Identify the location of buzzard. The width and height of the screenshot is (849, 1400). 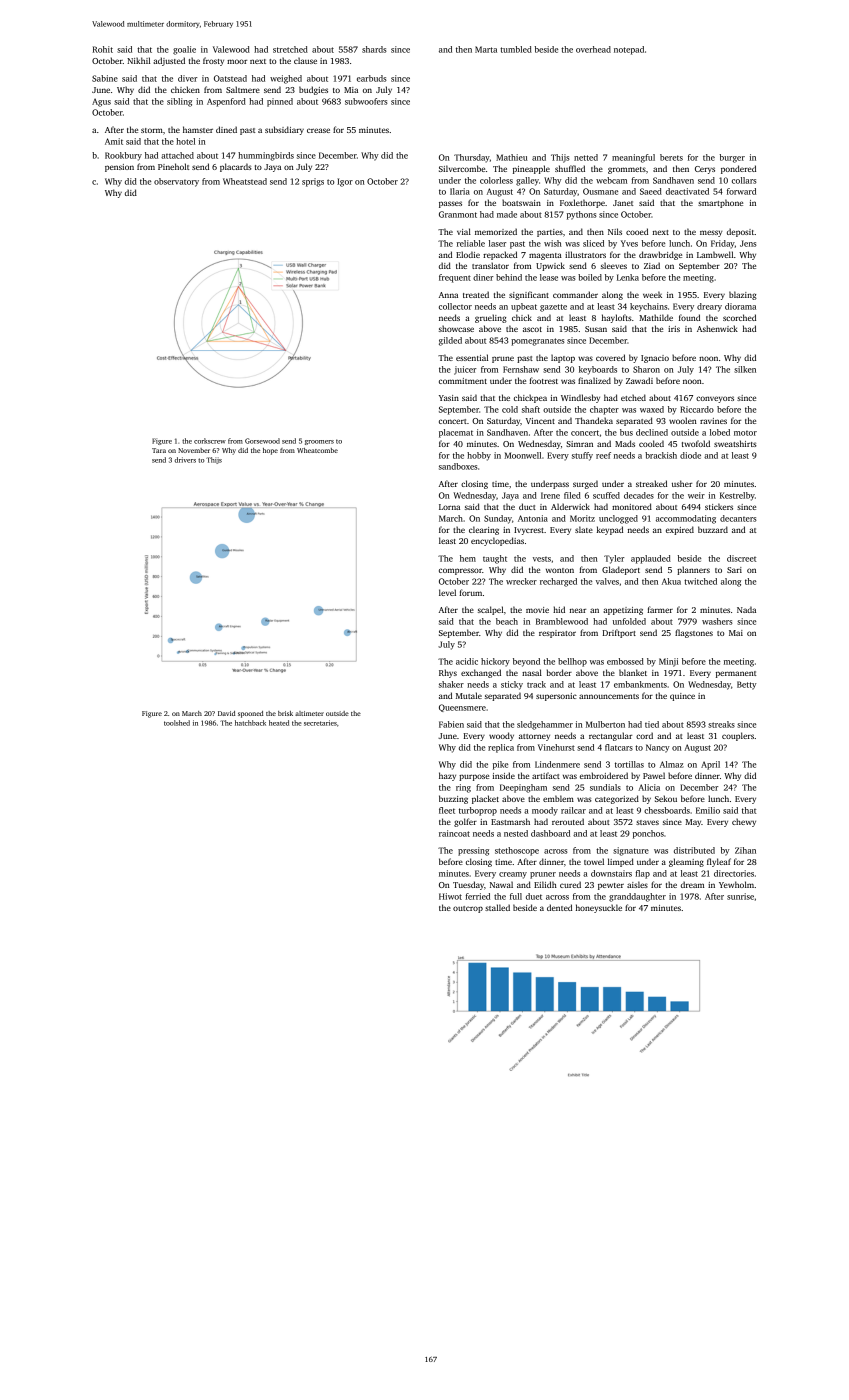
(713, 529).
